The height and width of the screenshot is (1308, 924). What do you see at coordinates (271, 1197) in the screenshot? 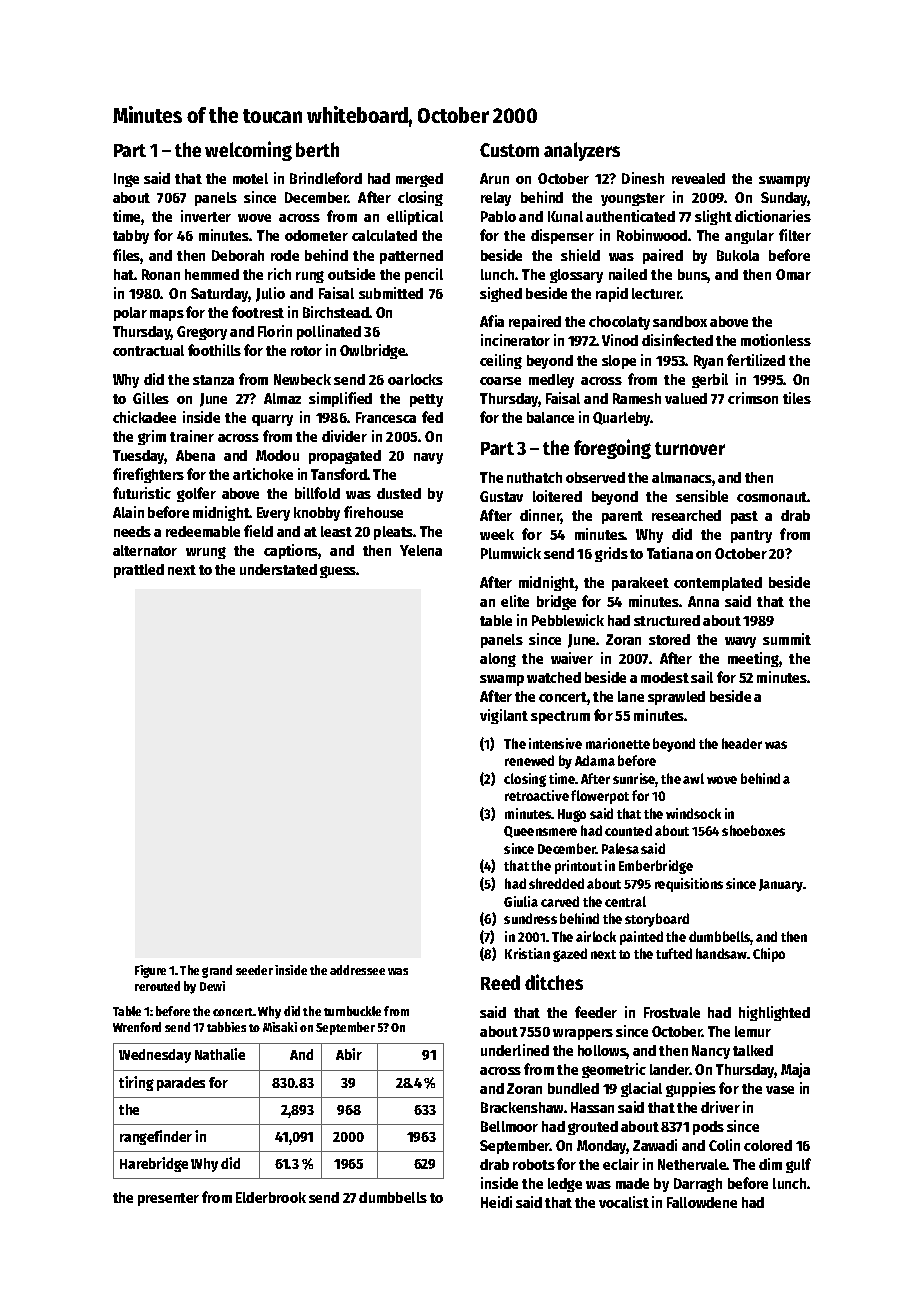
I see `Elderbrook` at bounding box center [271, 1197].
